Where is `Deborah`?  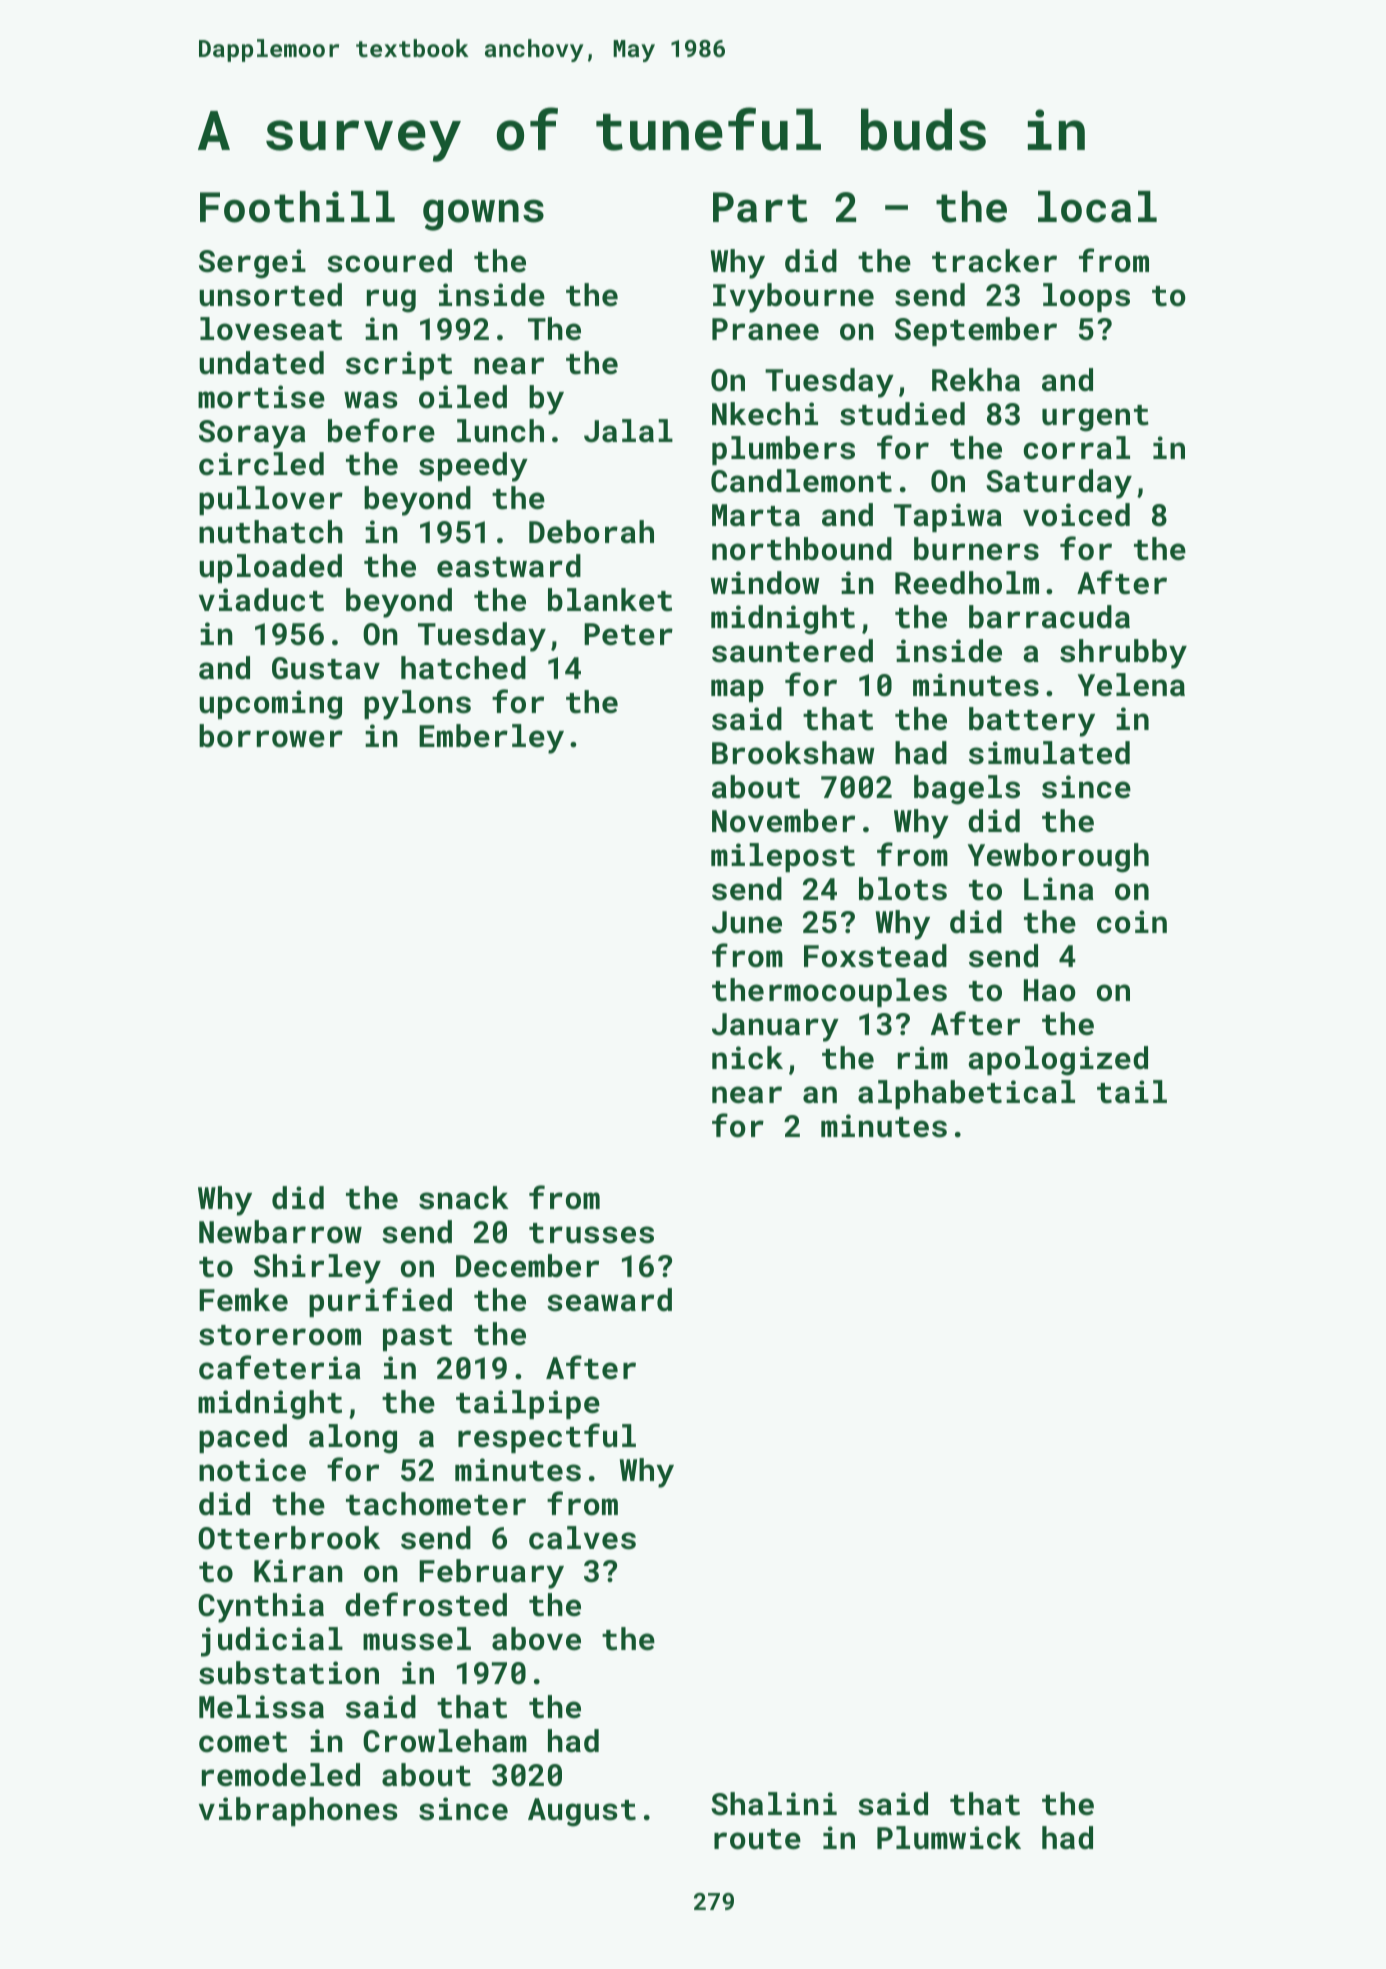 Deborah is located at coordinates (591, 532).
